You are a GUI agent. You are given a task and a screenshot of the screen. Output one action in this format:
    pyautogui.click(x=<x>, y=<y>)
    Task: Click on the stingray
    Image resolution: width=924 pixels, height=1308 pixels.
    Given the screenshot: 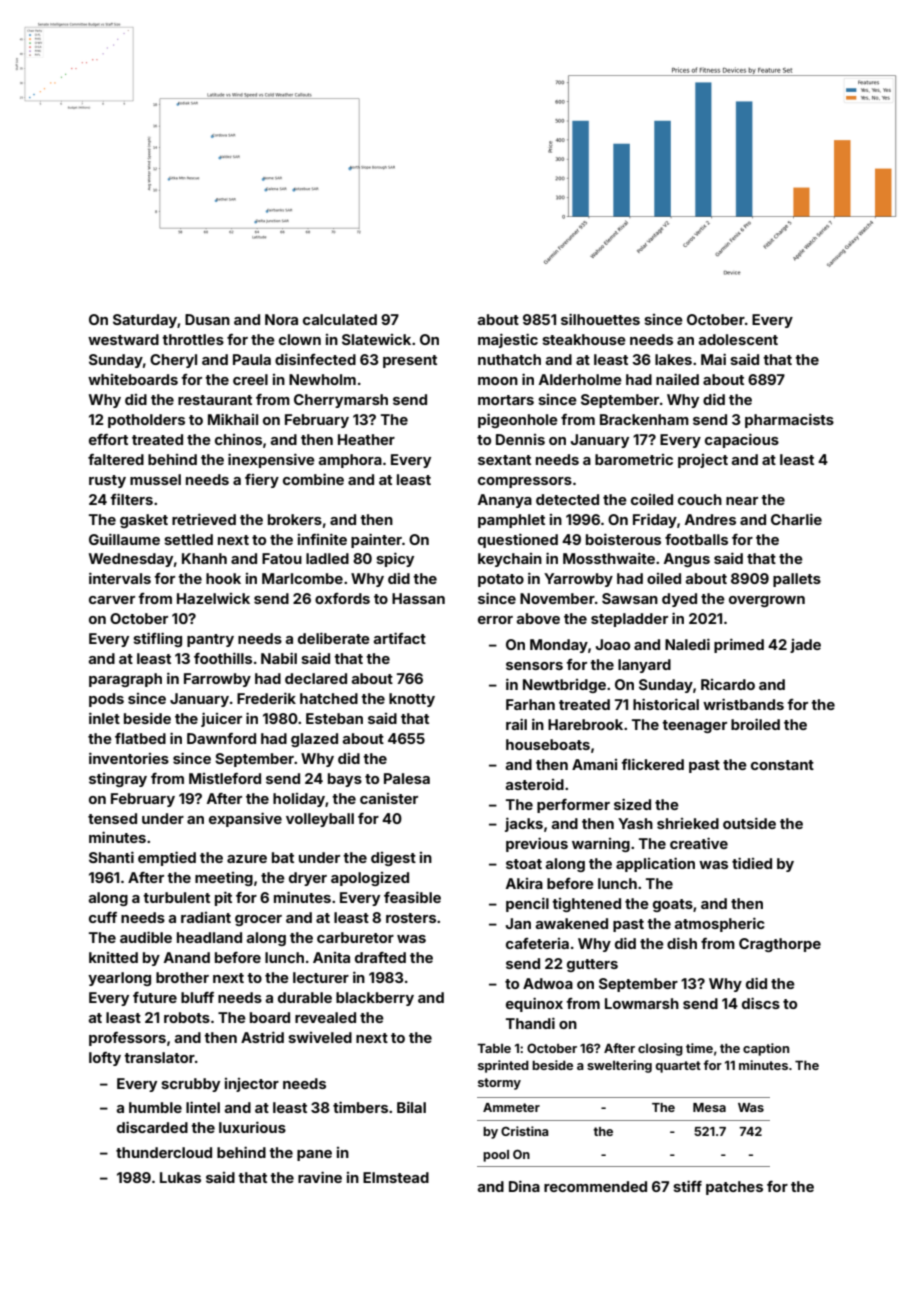 What is the action you would take?
    pyautogui.click(x=118, y=780)
